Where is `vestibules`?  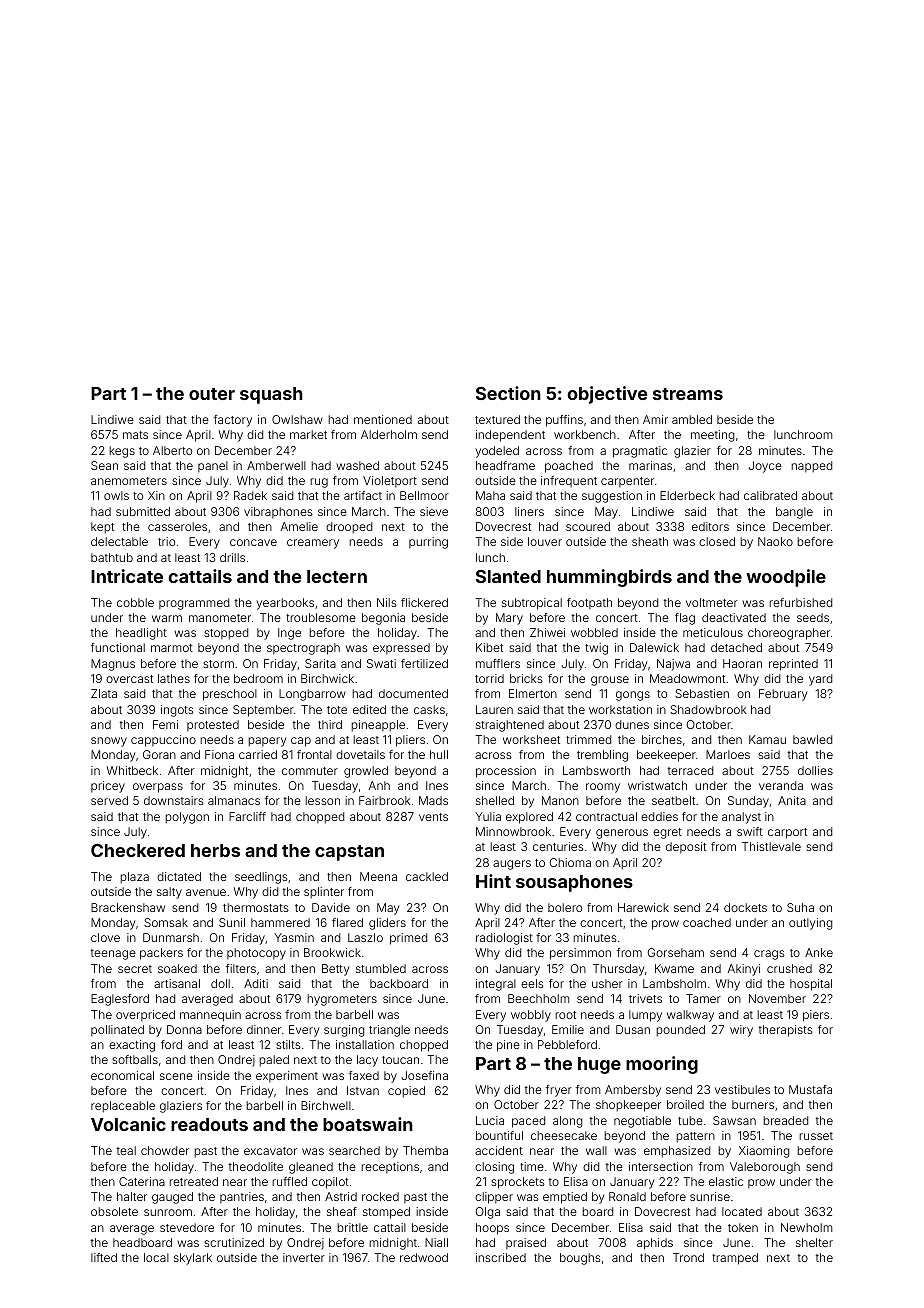 vestibules is located at coordinates (742, 1089).
